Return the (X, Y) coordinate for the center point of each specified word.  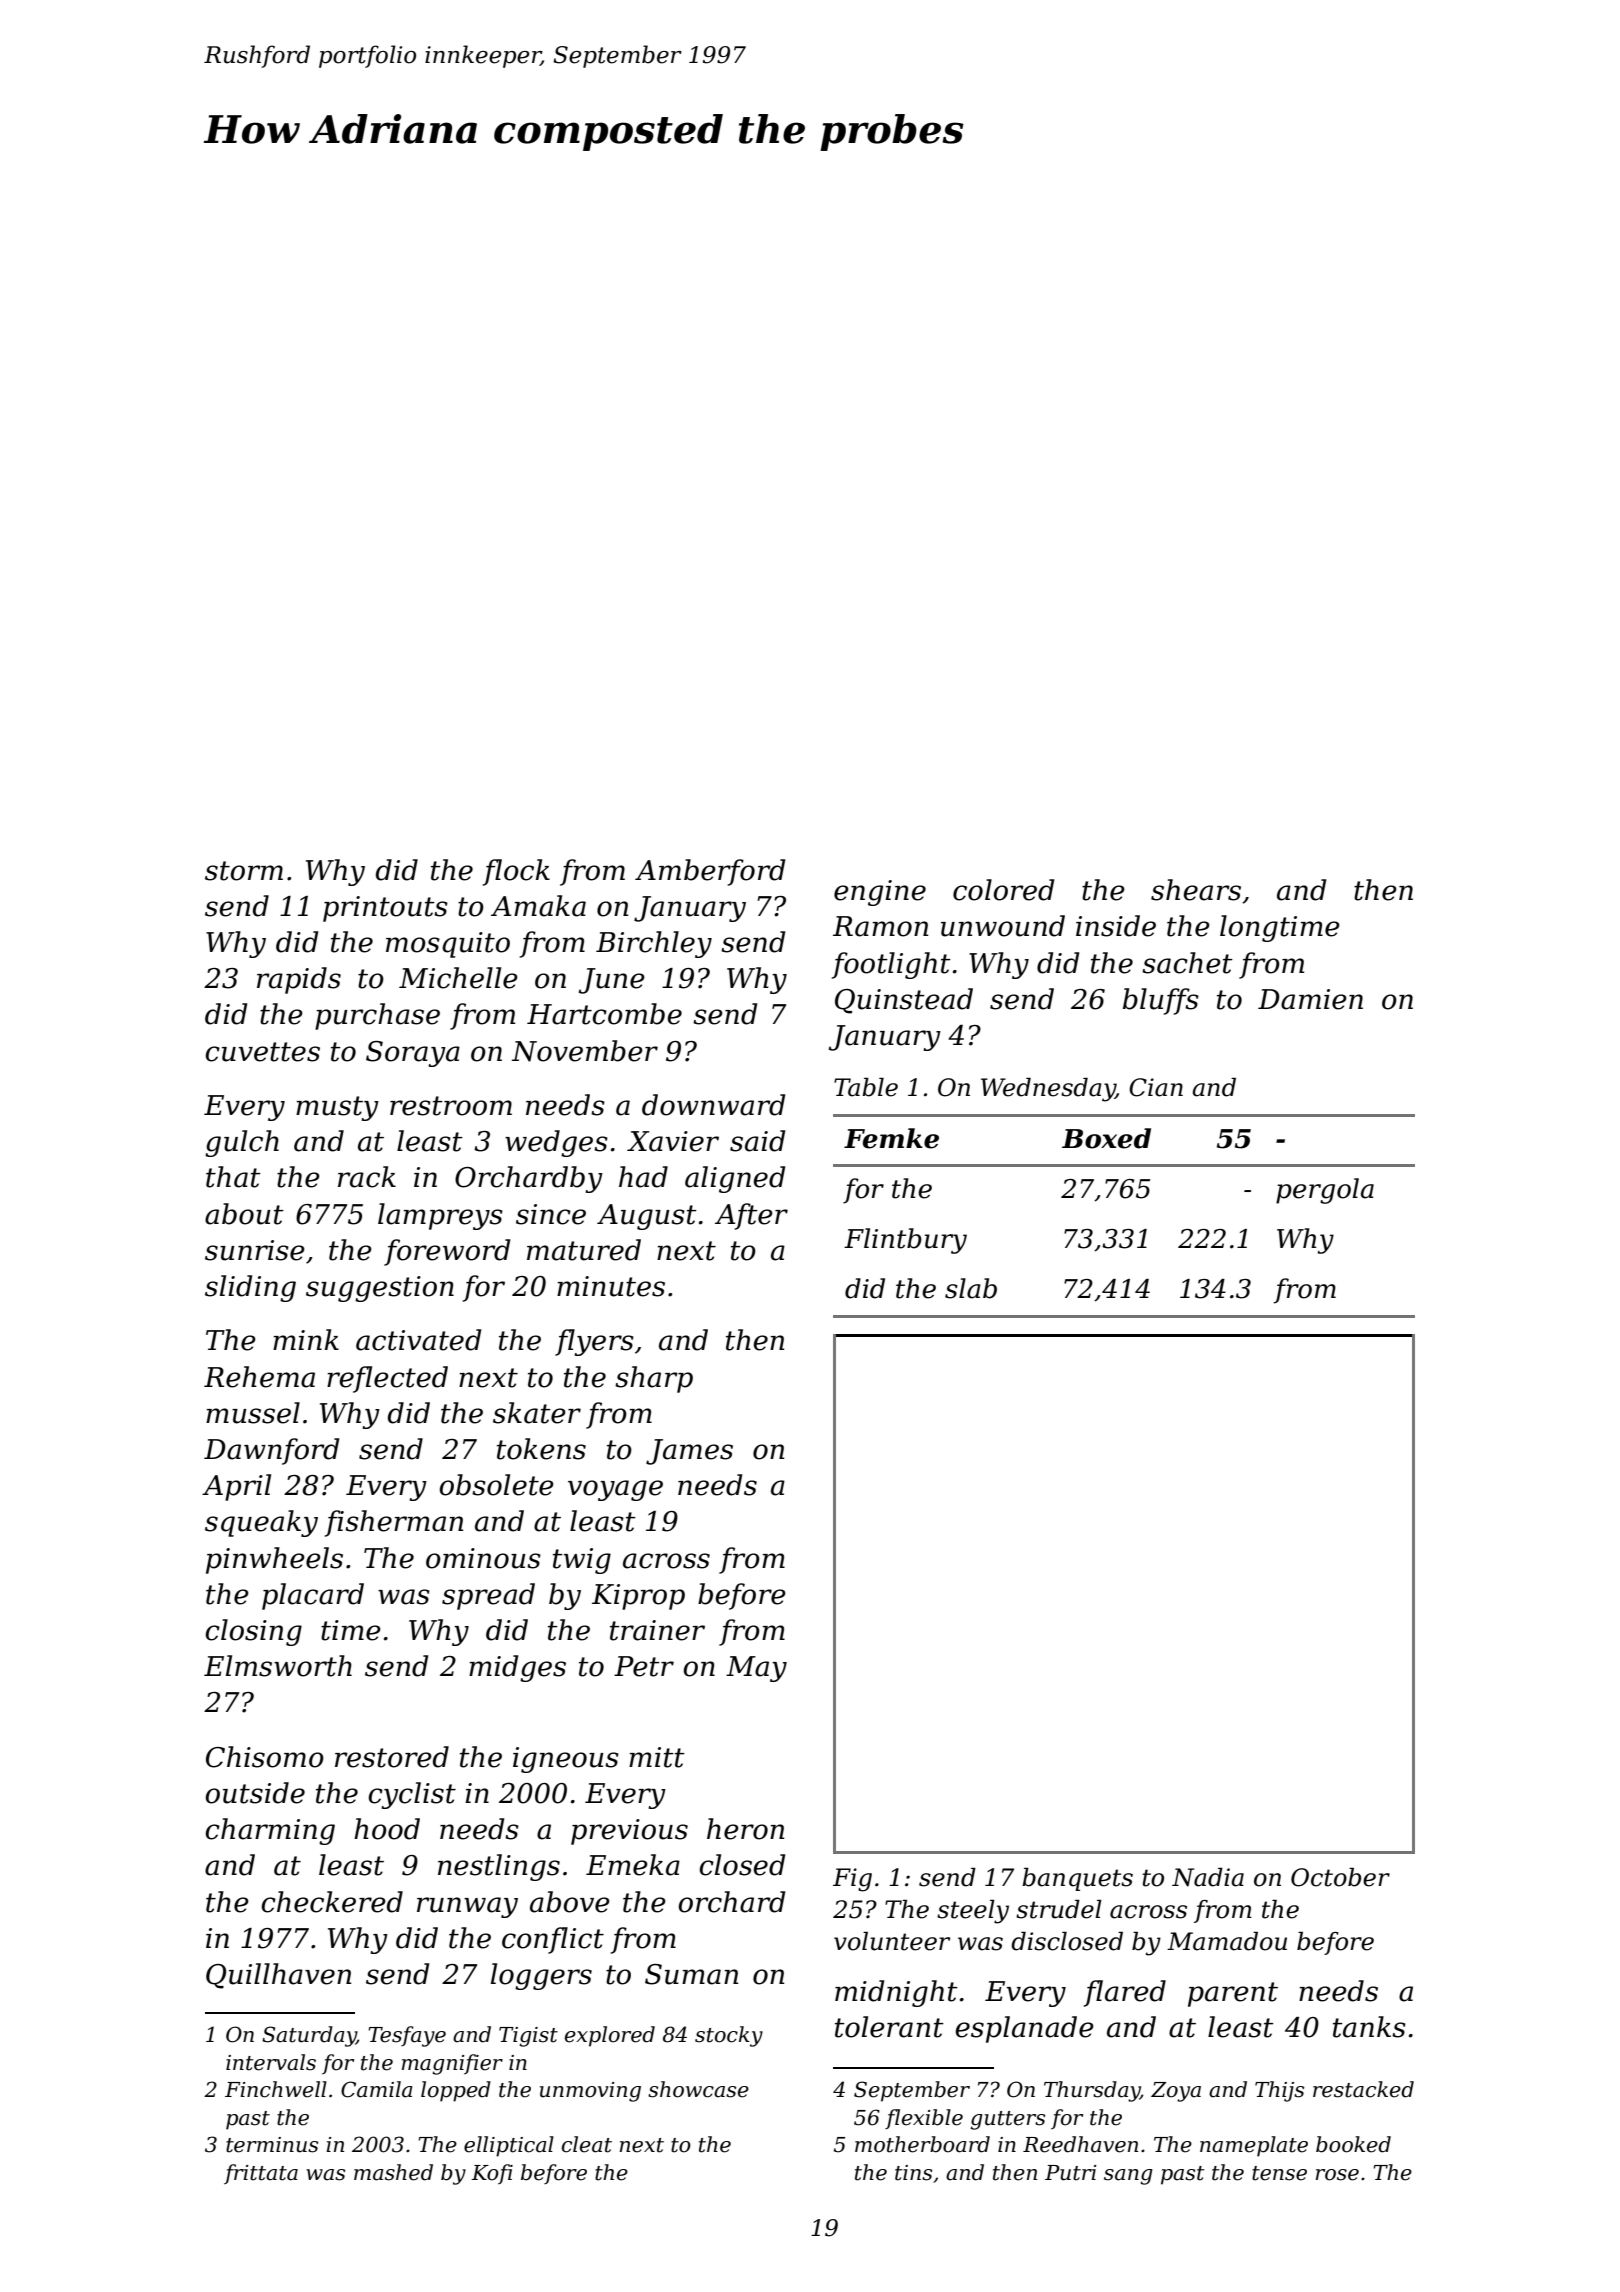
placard (313, 1596)
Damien (1310, 999)
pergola (1325, 1191)
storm (244, 871)
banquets (1077, 1879)
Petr (644, 1666)
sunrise (255, 1250)
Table (866, 1087)
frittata (261, 2174)
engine (880, 893)
